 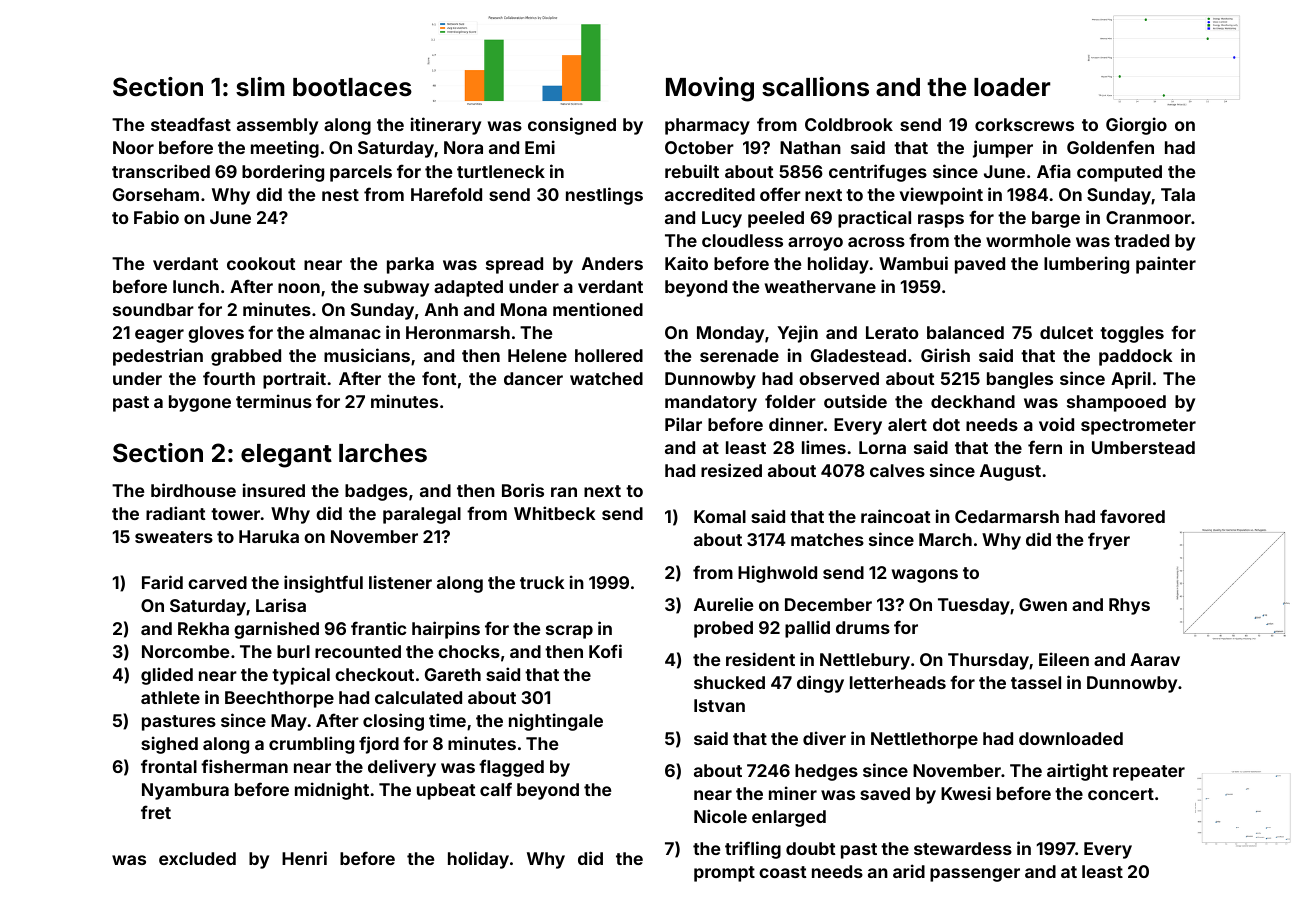 I want to click on Highwold, so click(x=777, y=574).
